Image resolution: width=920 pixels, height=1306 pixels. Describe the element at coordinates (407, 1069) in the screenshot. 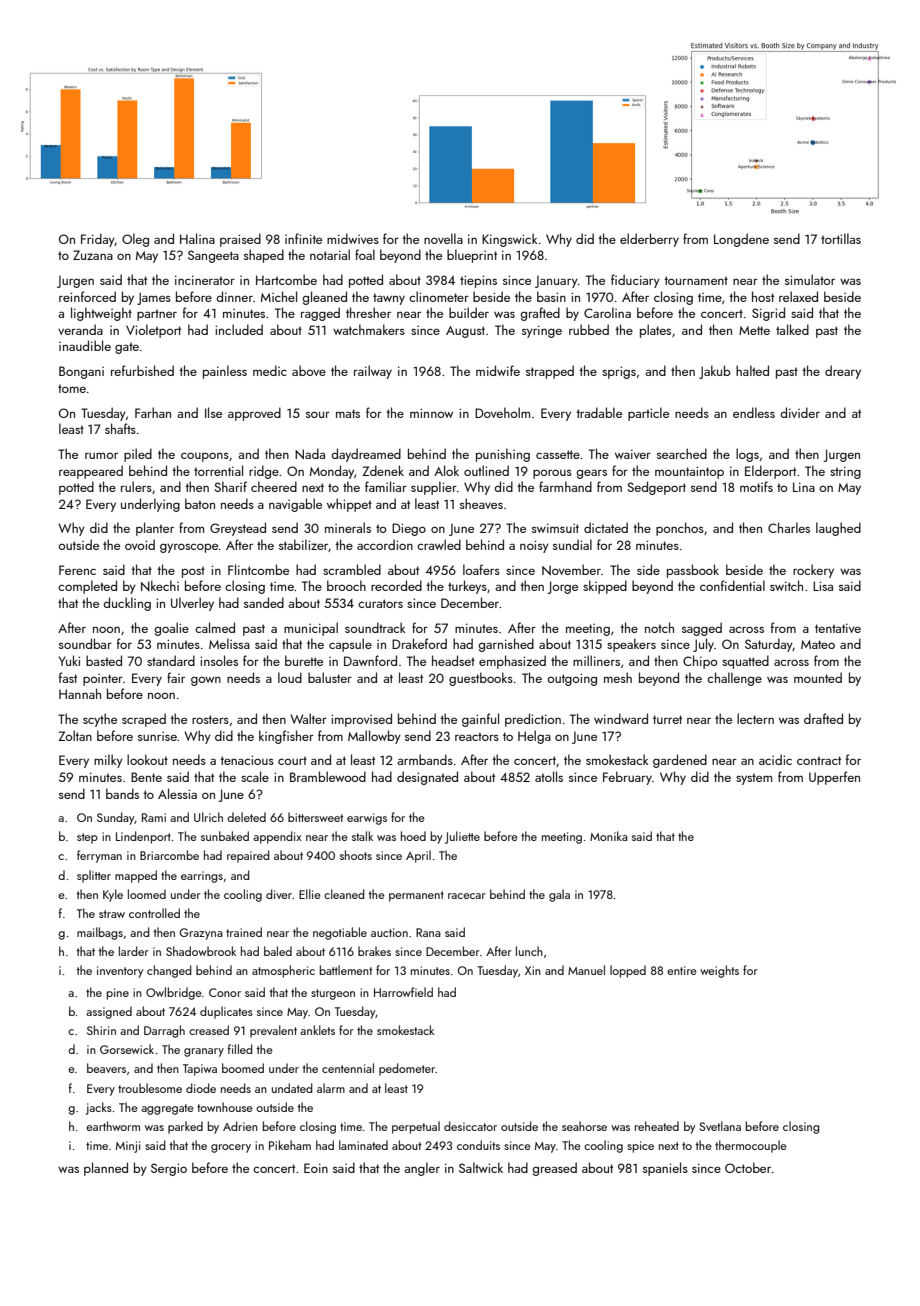

I see `pedometer` at that location.
